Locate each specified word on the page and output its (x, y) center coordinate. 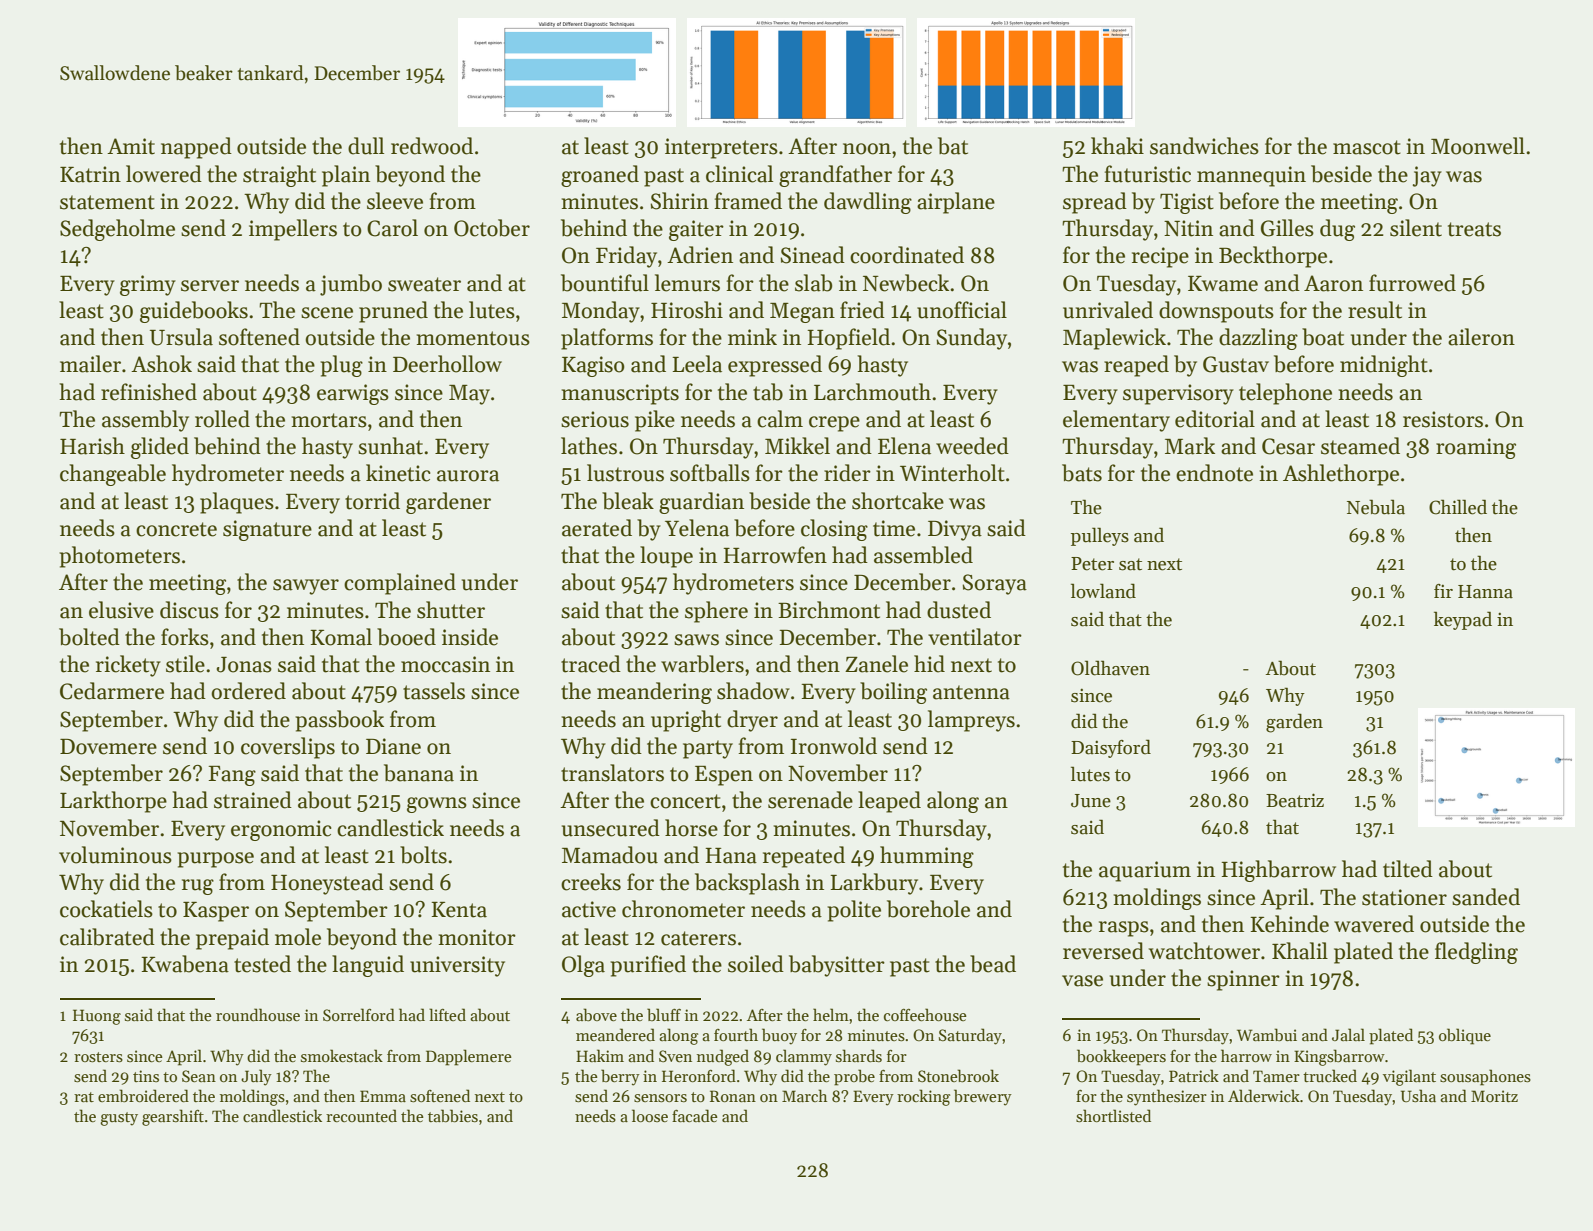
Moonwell (1478, 146)
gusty (119, 1119)
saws (696, 640)
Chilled (1458, 507)
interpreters (721, 148)
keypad (1463, 620)
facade (695, 1115)
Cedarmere (112, 691)
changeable (113, 475)
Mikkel (797, 446)
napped (196, 148)
